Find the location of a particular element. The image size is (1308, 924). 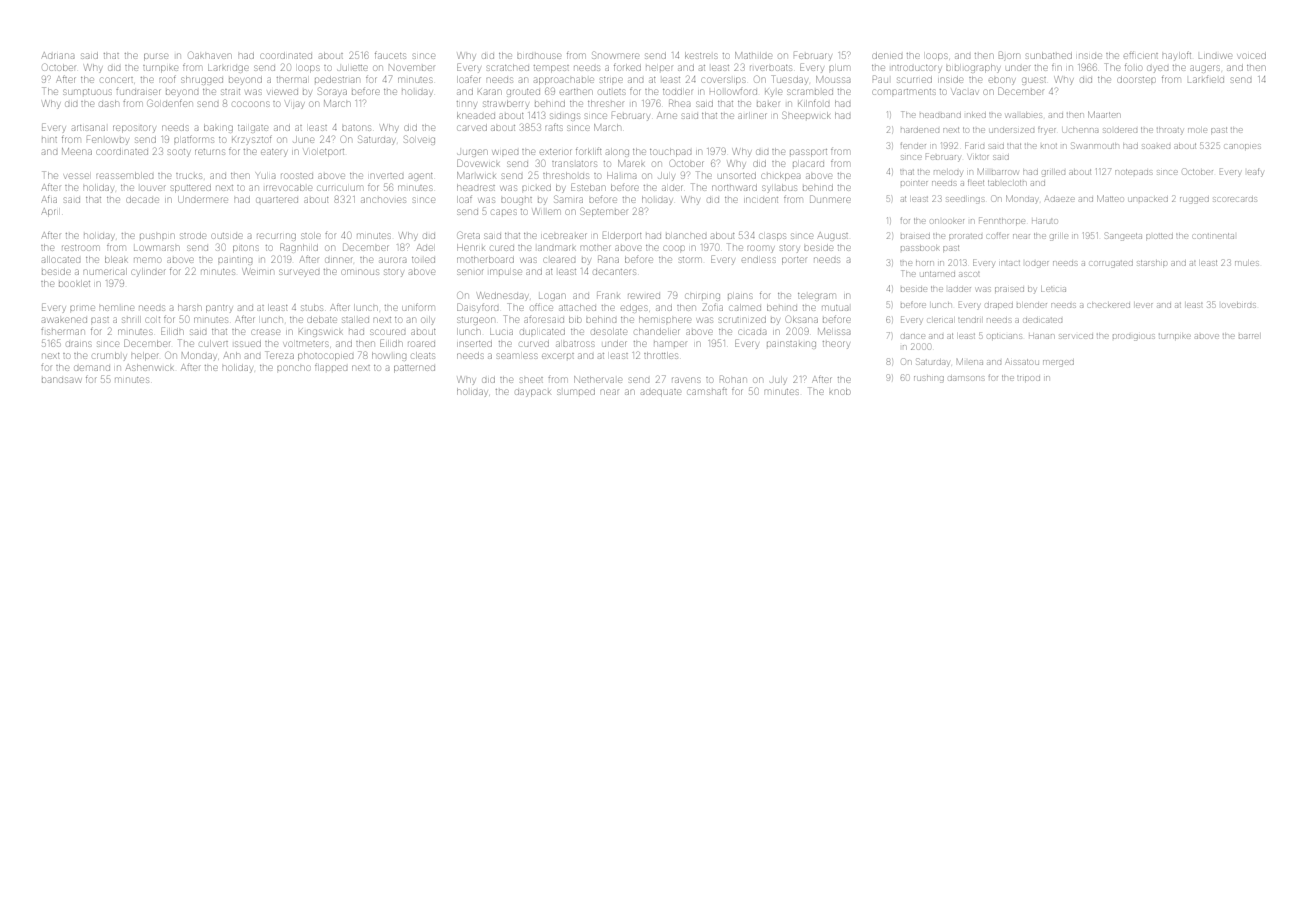

poncho is located at coordinates (293, 368).
